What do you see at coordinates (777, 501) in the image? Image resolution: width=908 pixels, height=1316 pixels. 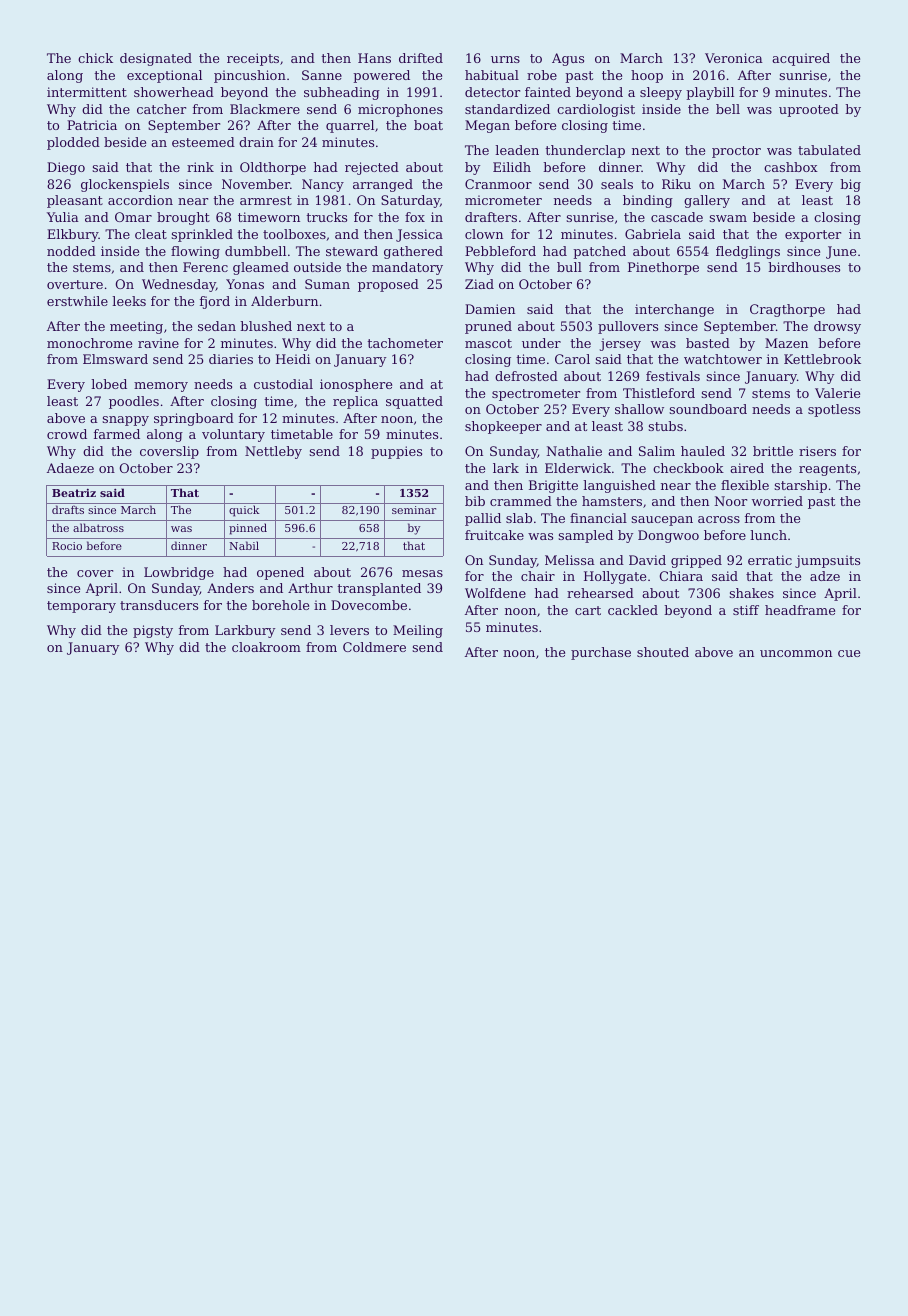 I see `worried` at bounding box center [777, 501].
